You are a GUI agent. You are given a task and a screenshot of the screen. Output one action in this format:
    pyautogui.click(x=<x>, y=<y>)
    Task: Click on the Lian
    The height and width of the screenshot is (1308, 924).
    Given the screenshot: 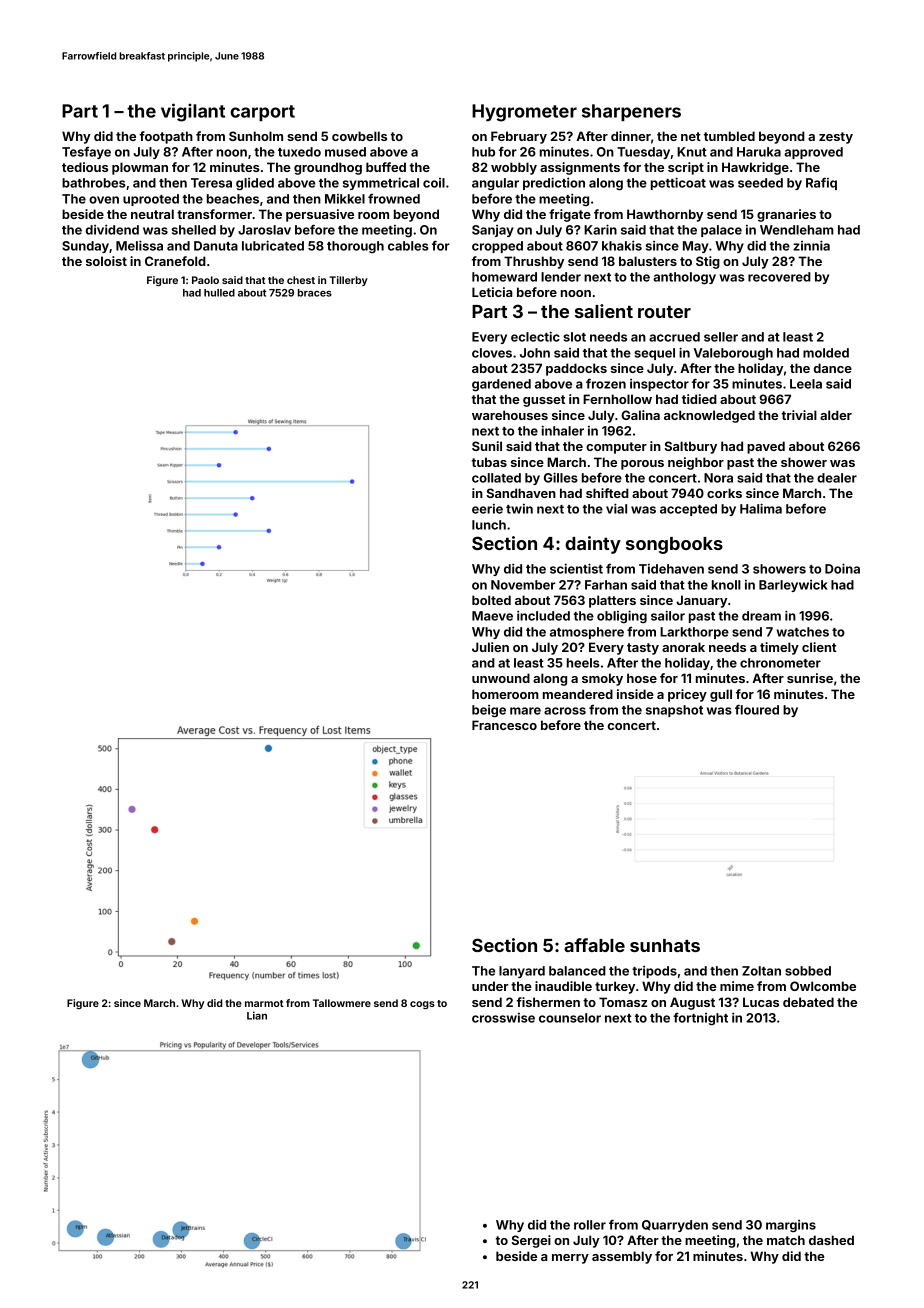 What is the action you would take?
    pyautogui.click(x=257, y=1015)
